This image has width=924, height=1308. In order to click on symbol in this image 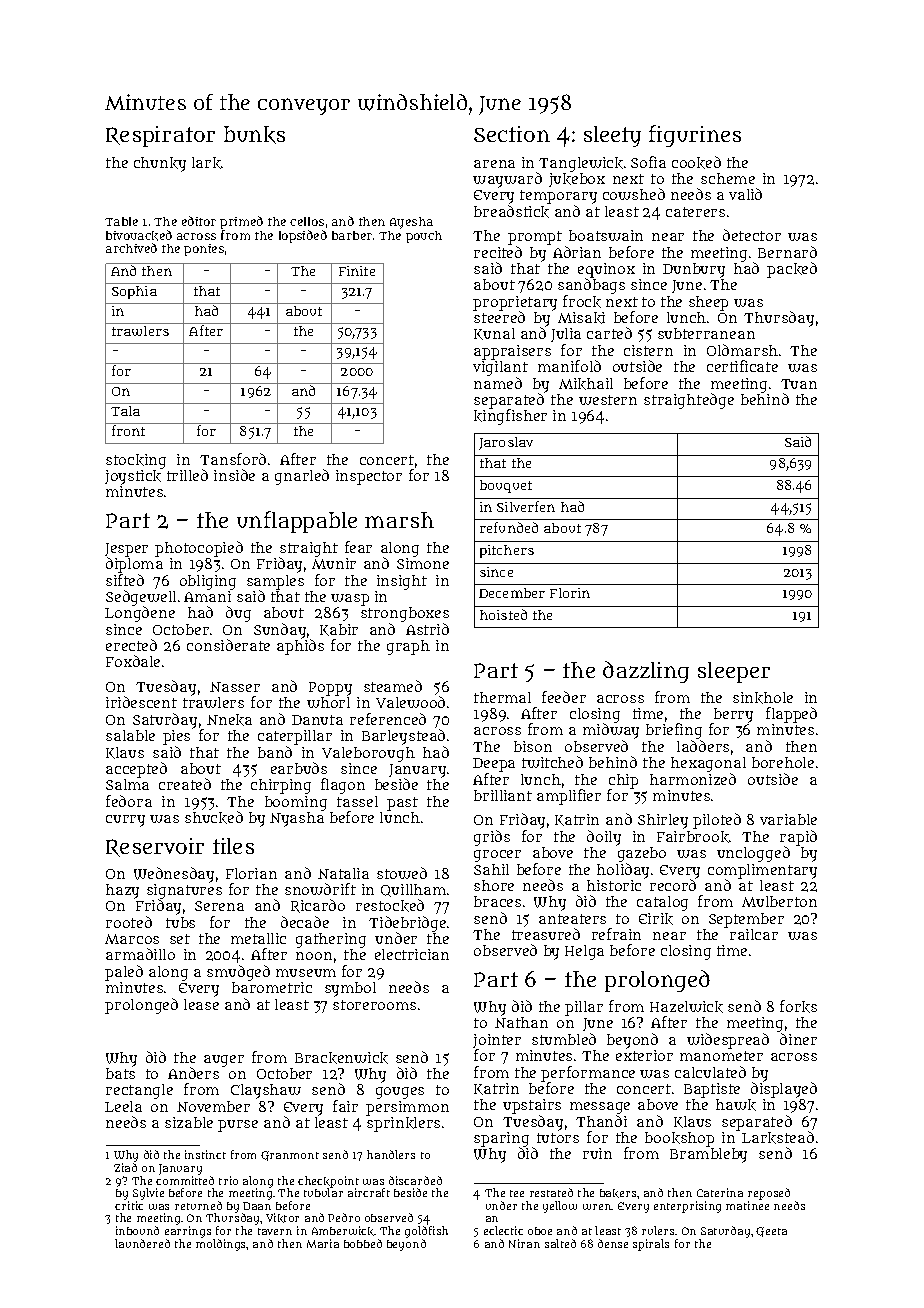, I will do `click(350, 989)`.
